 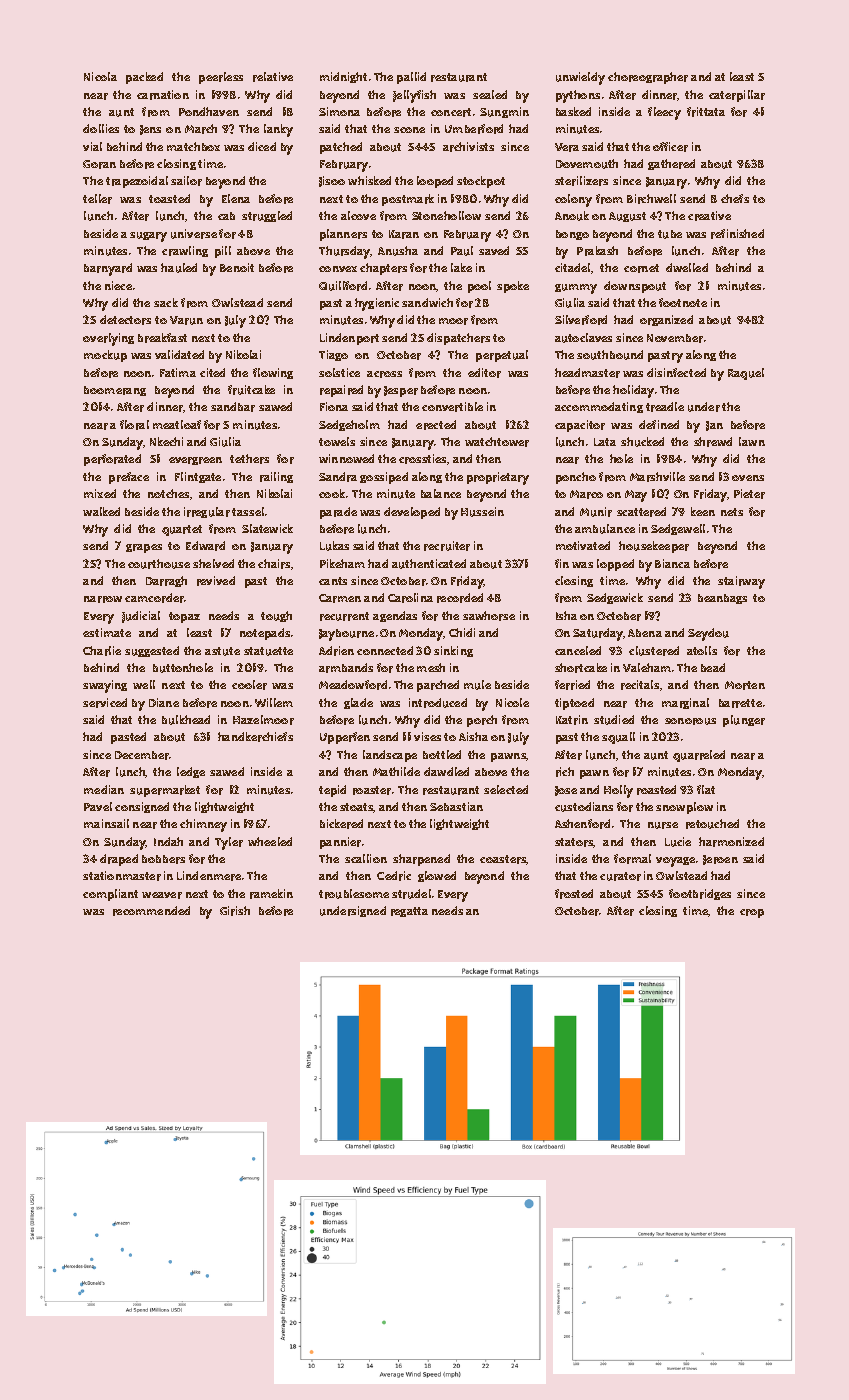 I want to click on Jesper, so click(x=401, y=391).
